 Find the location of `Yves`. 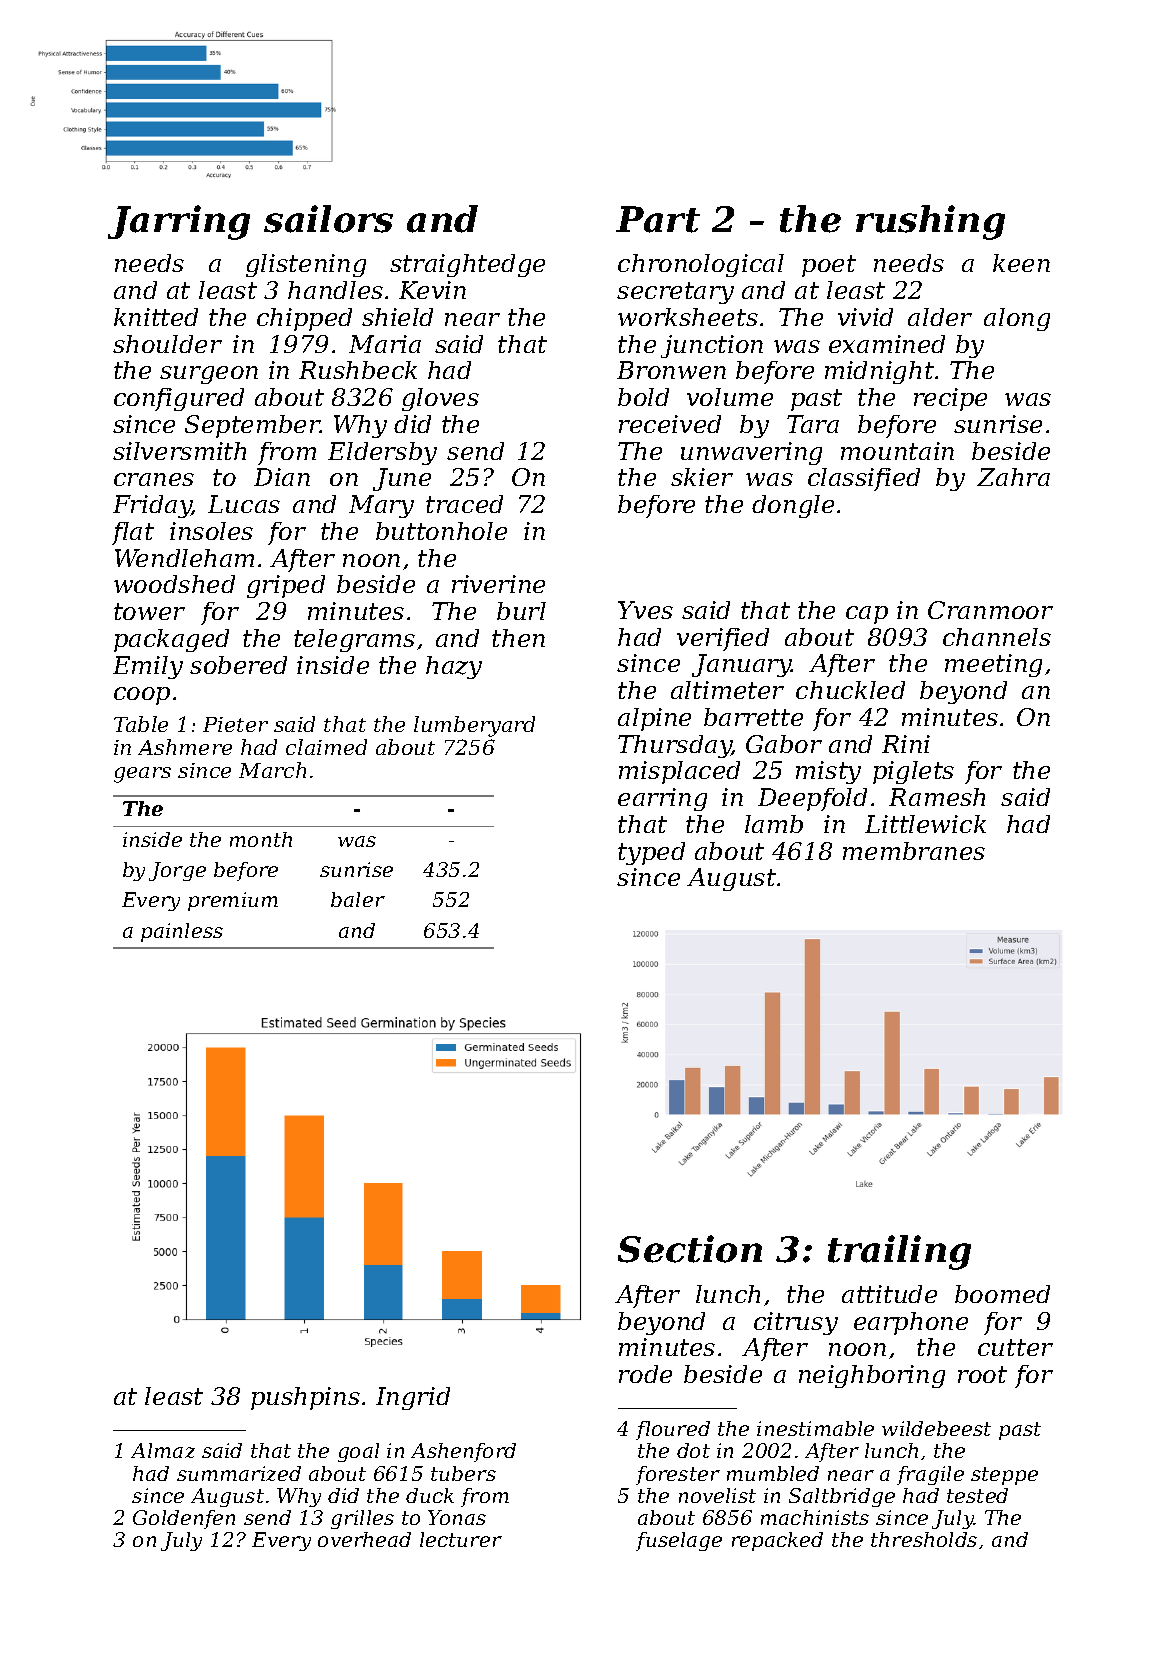

Yves is located at coordinates (645, 610).
